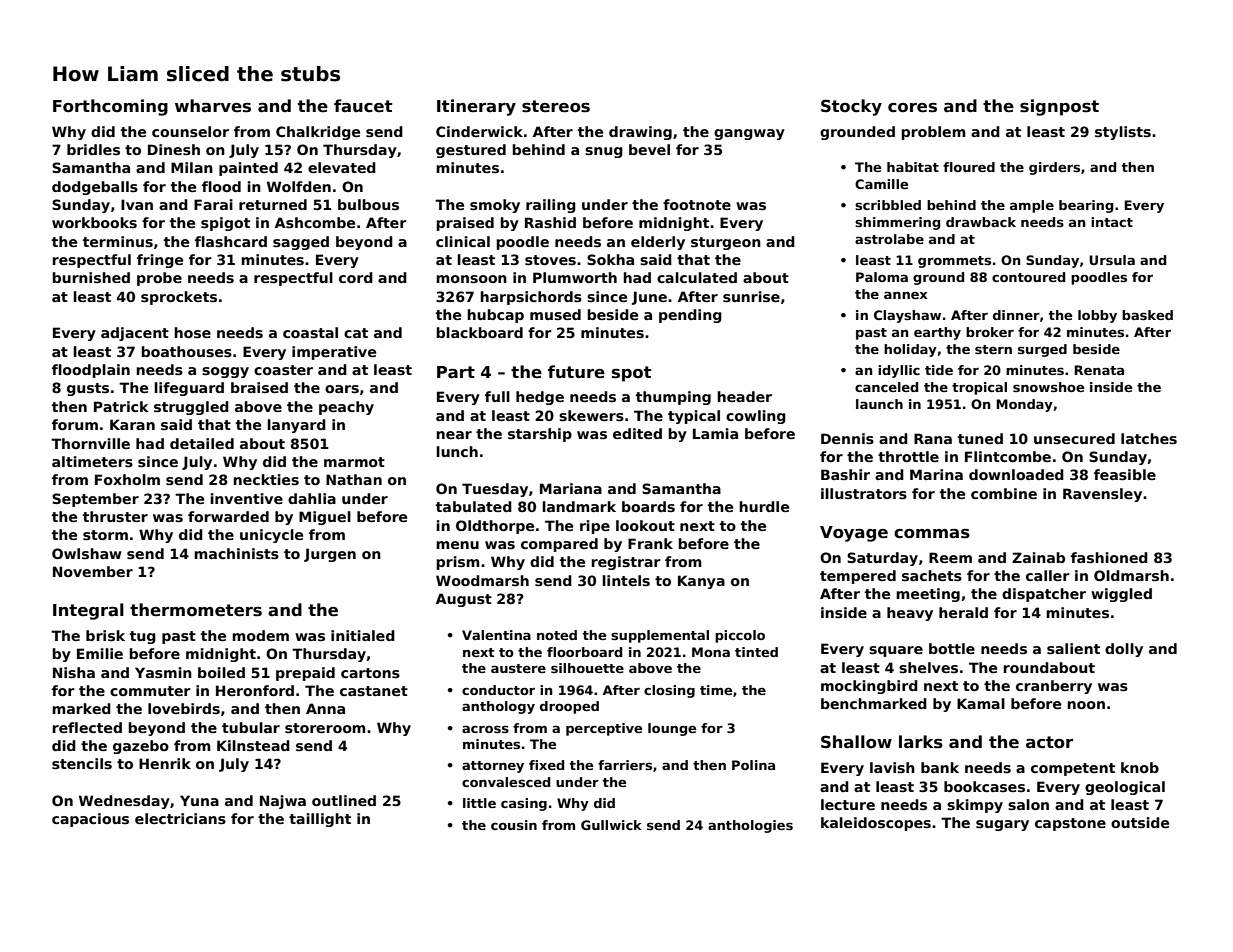 The image size is (1233, 952). Describe the element at coordinates (342, 167) in the document. I see `elevated` at that location.
